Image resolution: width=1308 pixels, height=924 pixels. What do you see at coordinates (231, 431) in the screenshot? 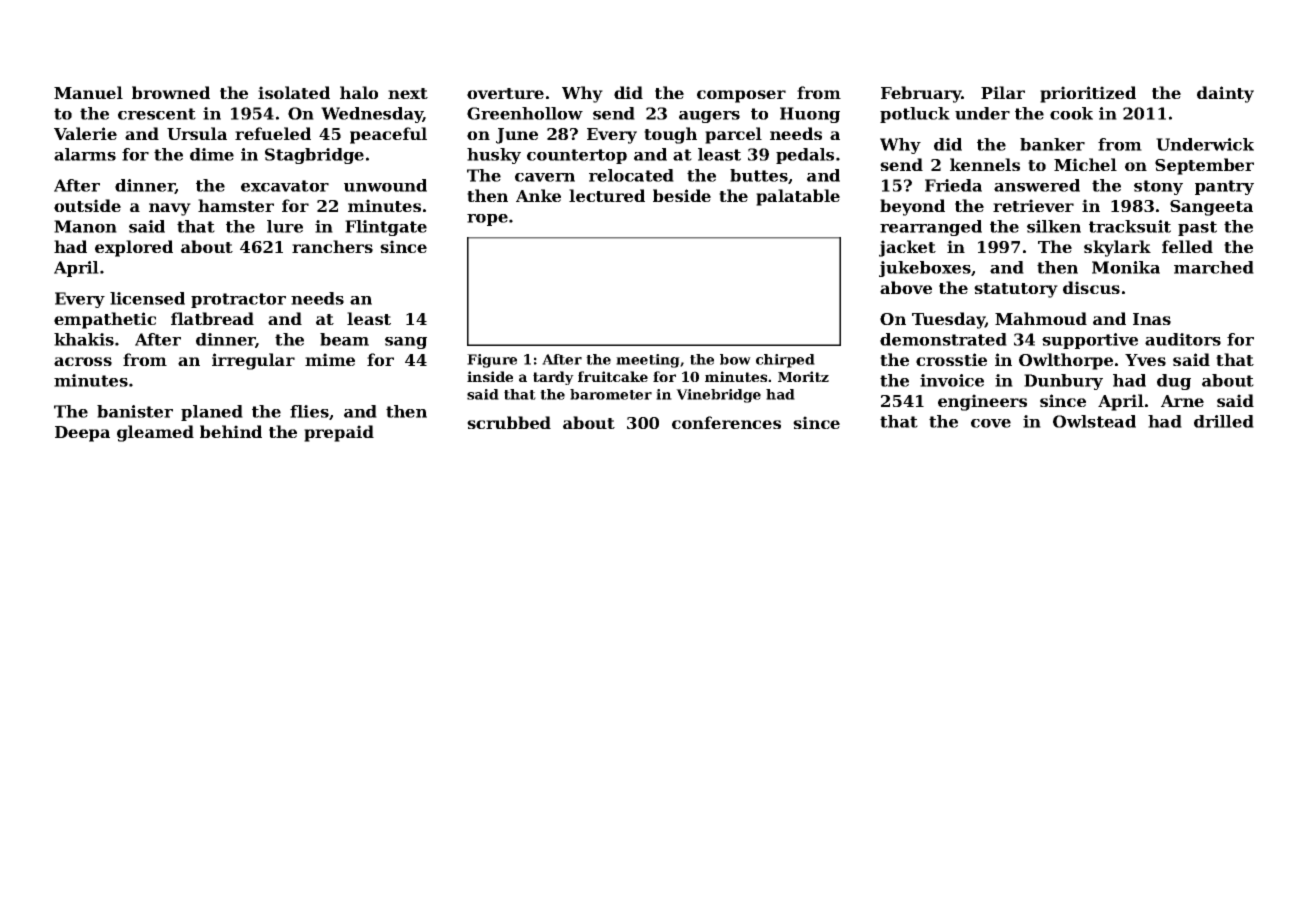
I see `behind` at bounding box center [231, 431].
